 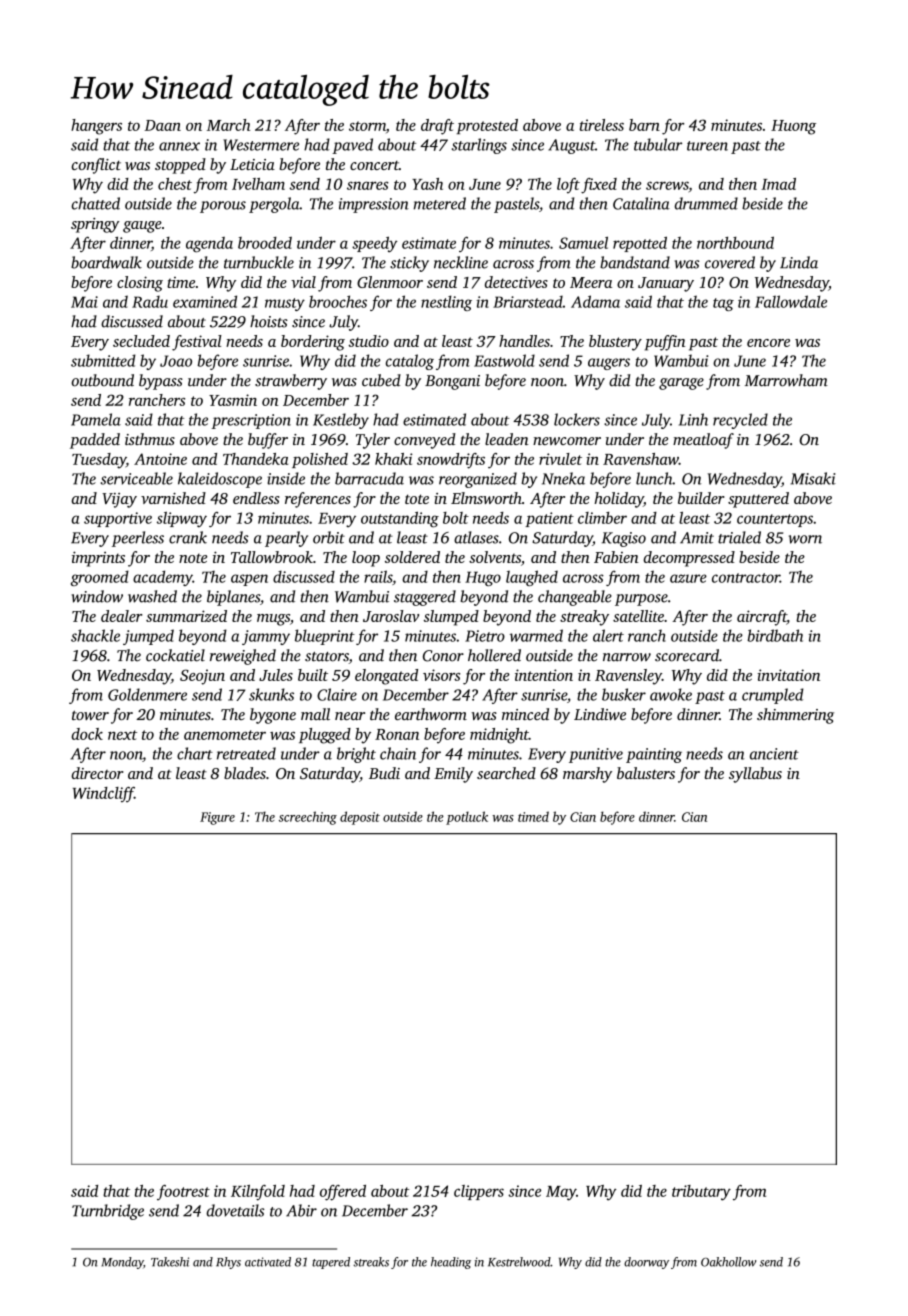 What do you see at coordinates (587, 775) in the page?
I see `marshy` at bounding box center [587, 775].
